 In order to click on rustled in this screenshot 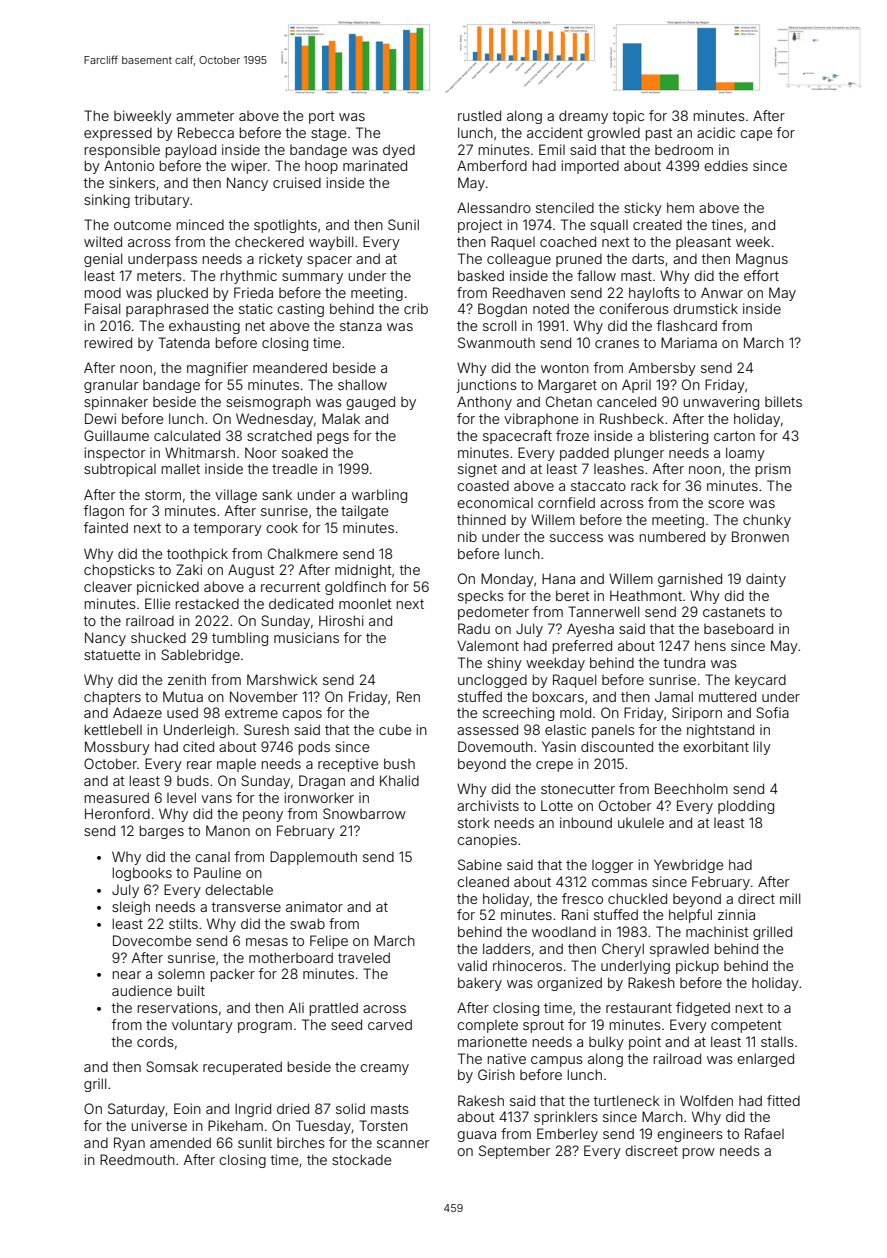, I will do `click(479, 115)`.
